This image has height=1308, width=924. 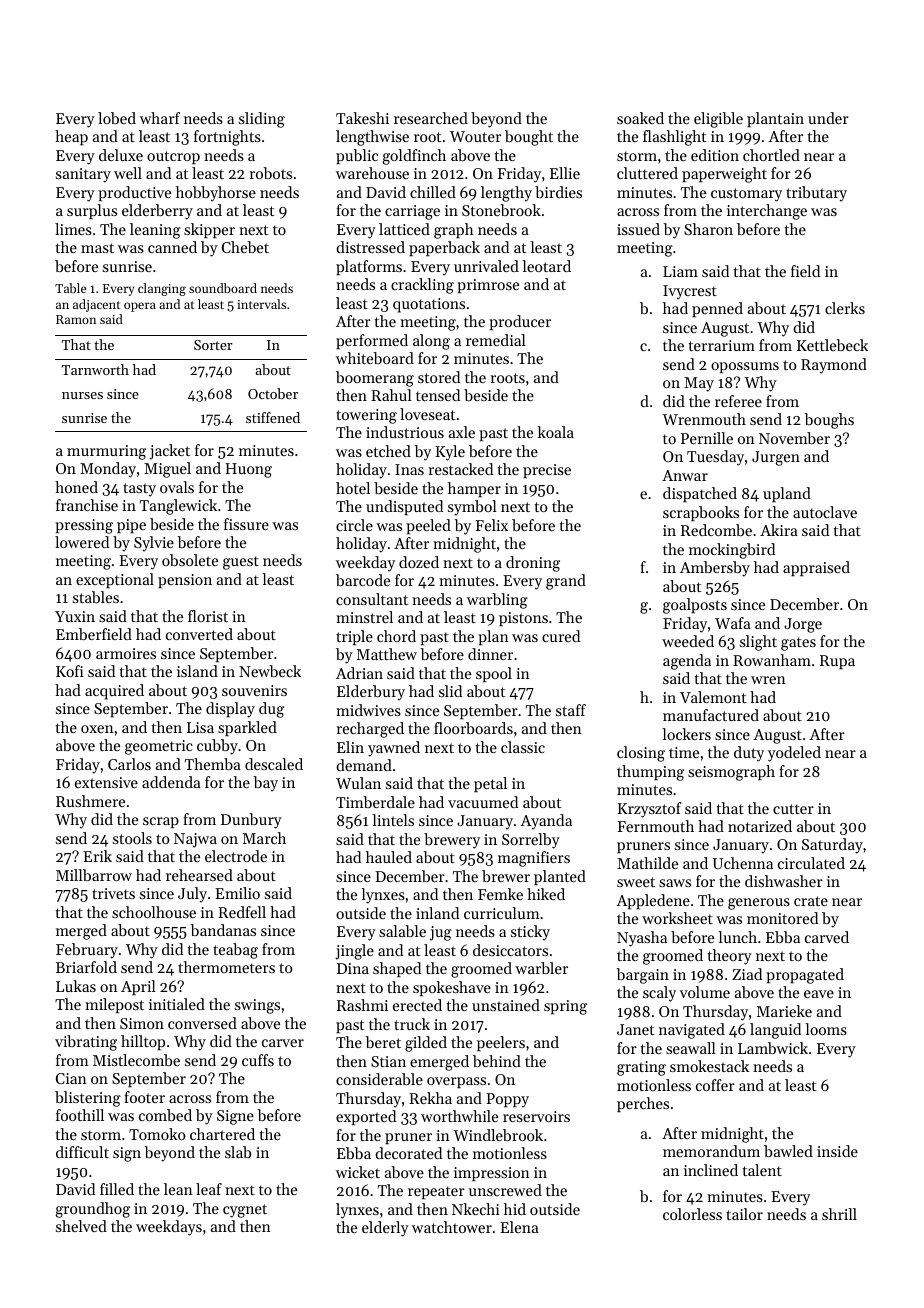 What do you see at coordinates (494, 674) in the image?
I see `spool` at bounding box center [494, 674].
